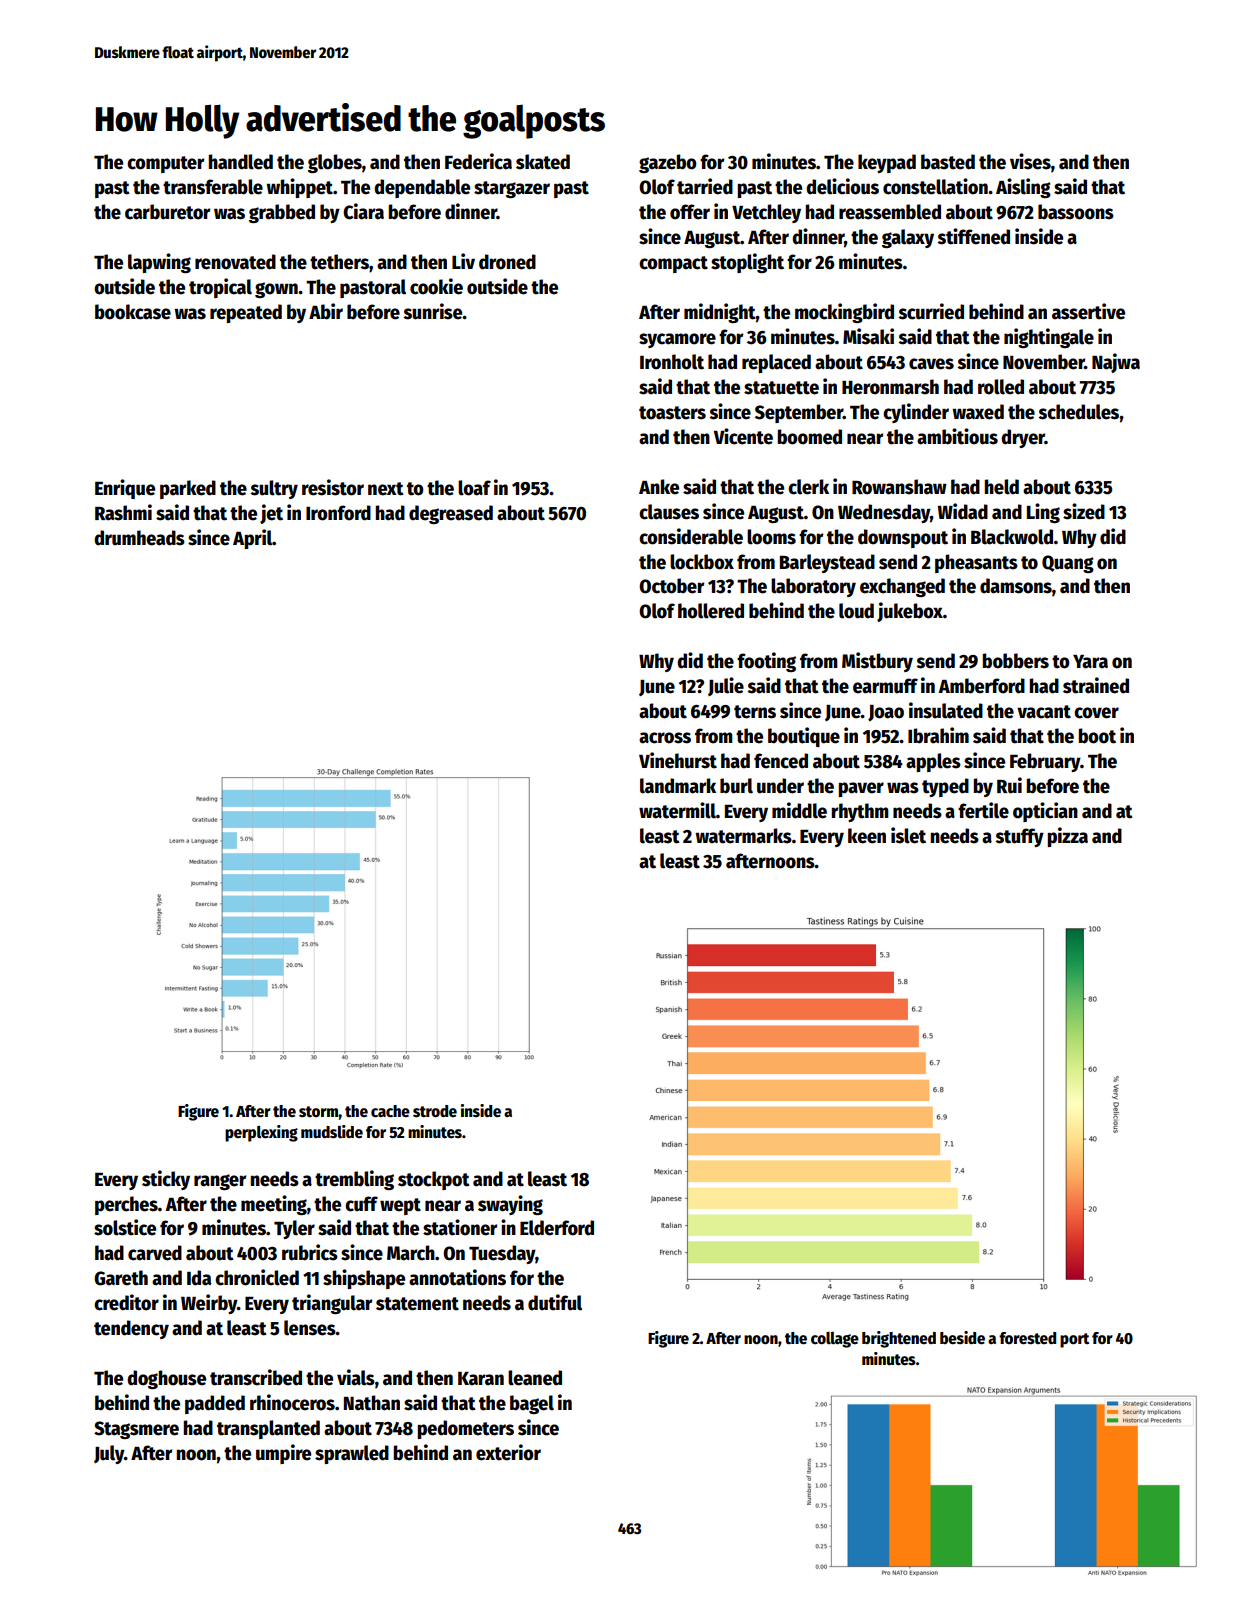  Describe the element at coordinates (535, 1378) in the document. I see `leaned` at that location.
